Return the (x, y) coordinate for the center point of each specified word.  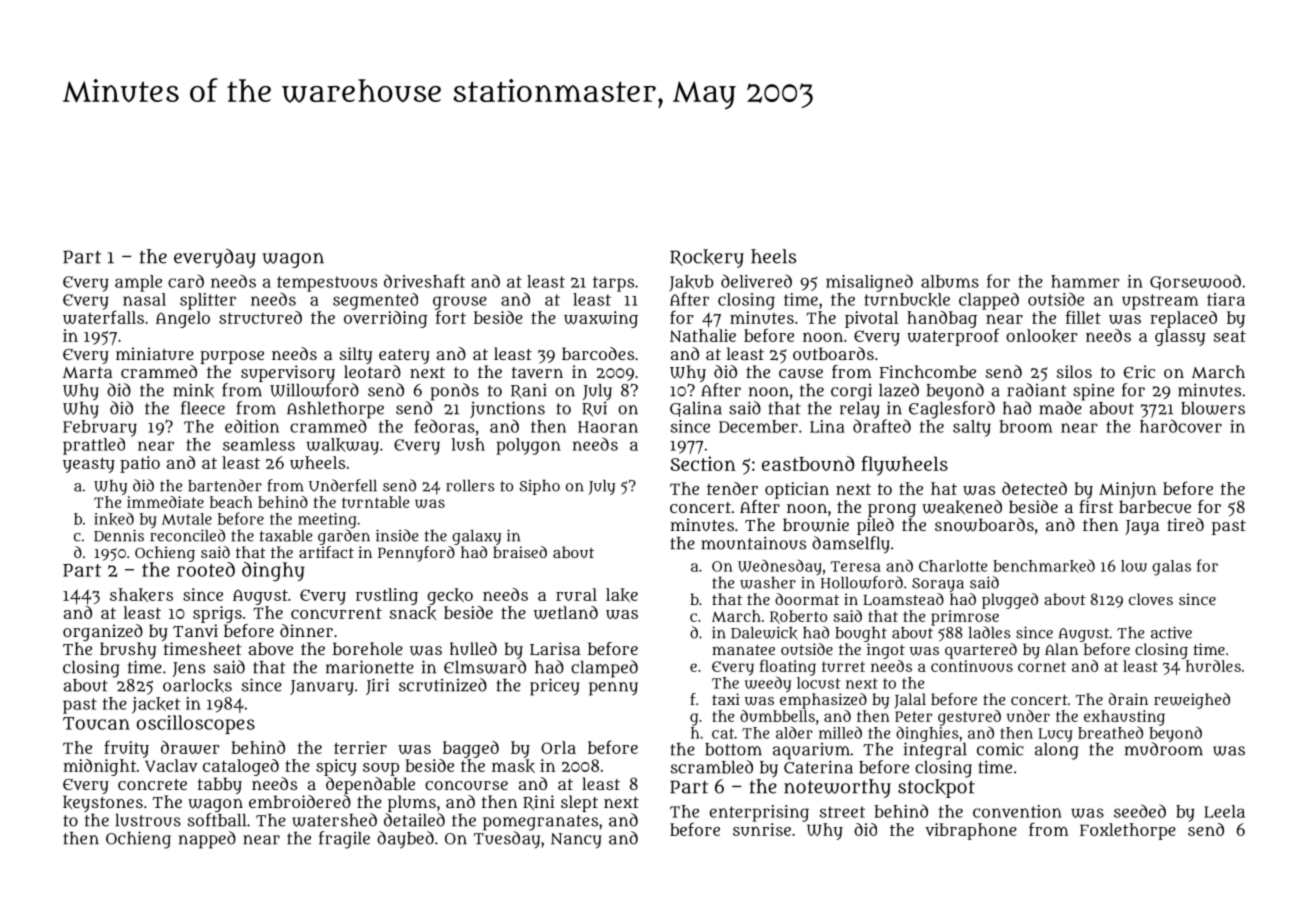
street (842, 812)
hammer (1085, 281)
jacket (156, 705)
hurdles (1213, 666)
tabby (220, 785)
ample (138, 283)
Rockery (707, 258)
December (758, 426)
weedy (768, 684)
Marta (87, 372)
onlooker (1042, 336)
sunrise (762, 829)
